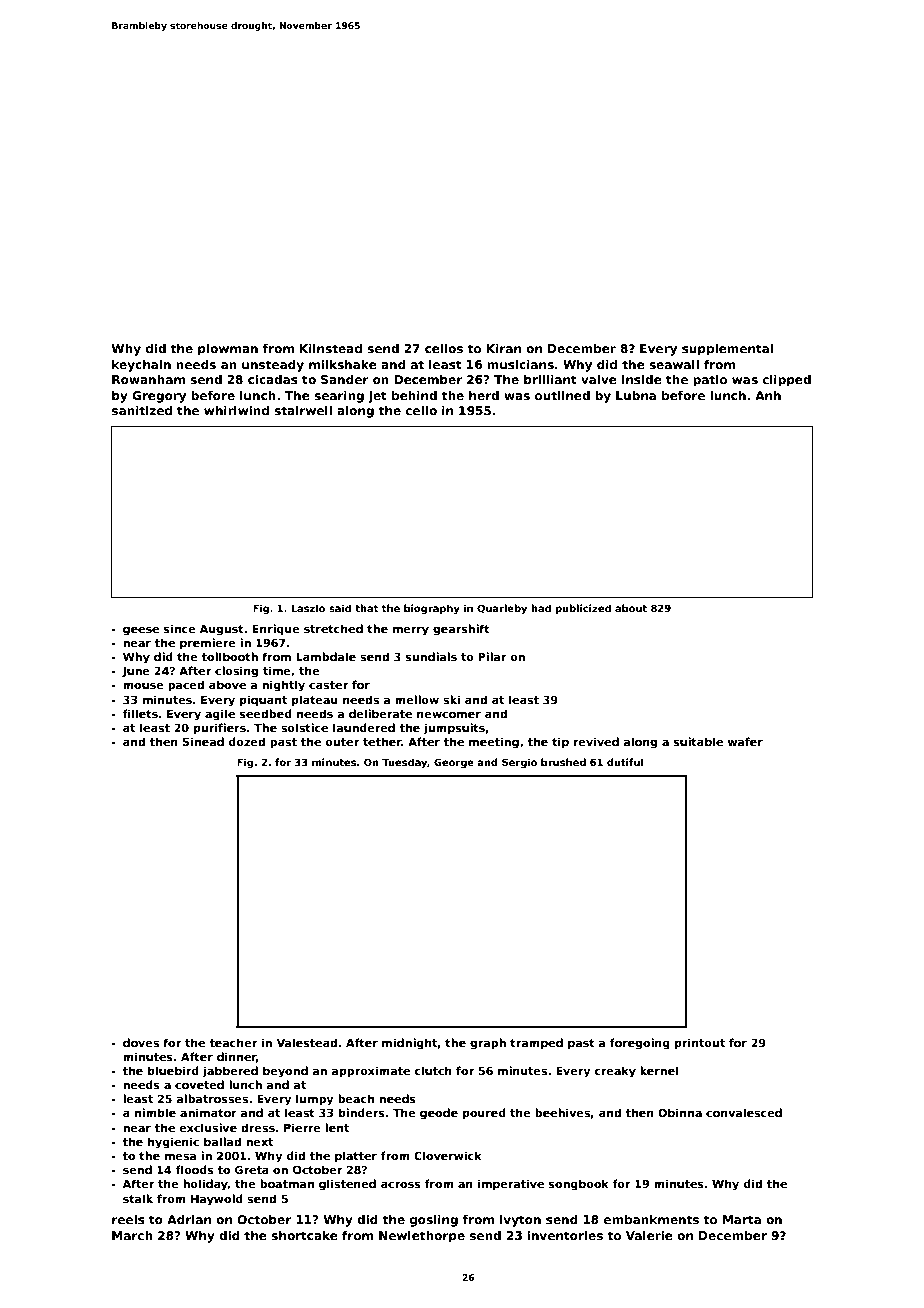 Image resolution: width=924 pixels, height=1308 pixels. What do you see at coordinates (502, 609) in the page?
I see `Quarleby` at bounding box center [502, 609].
